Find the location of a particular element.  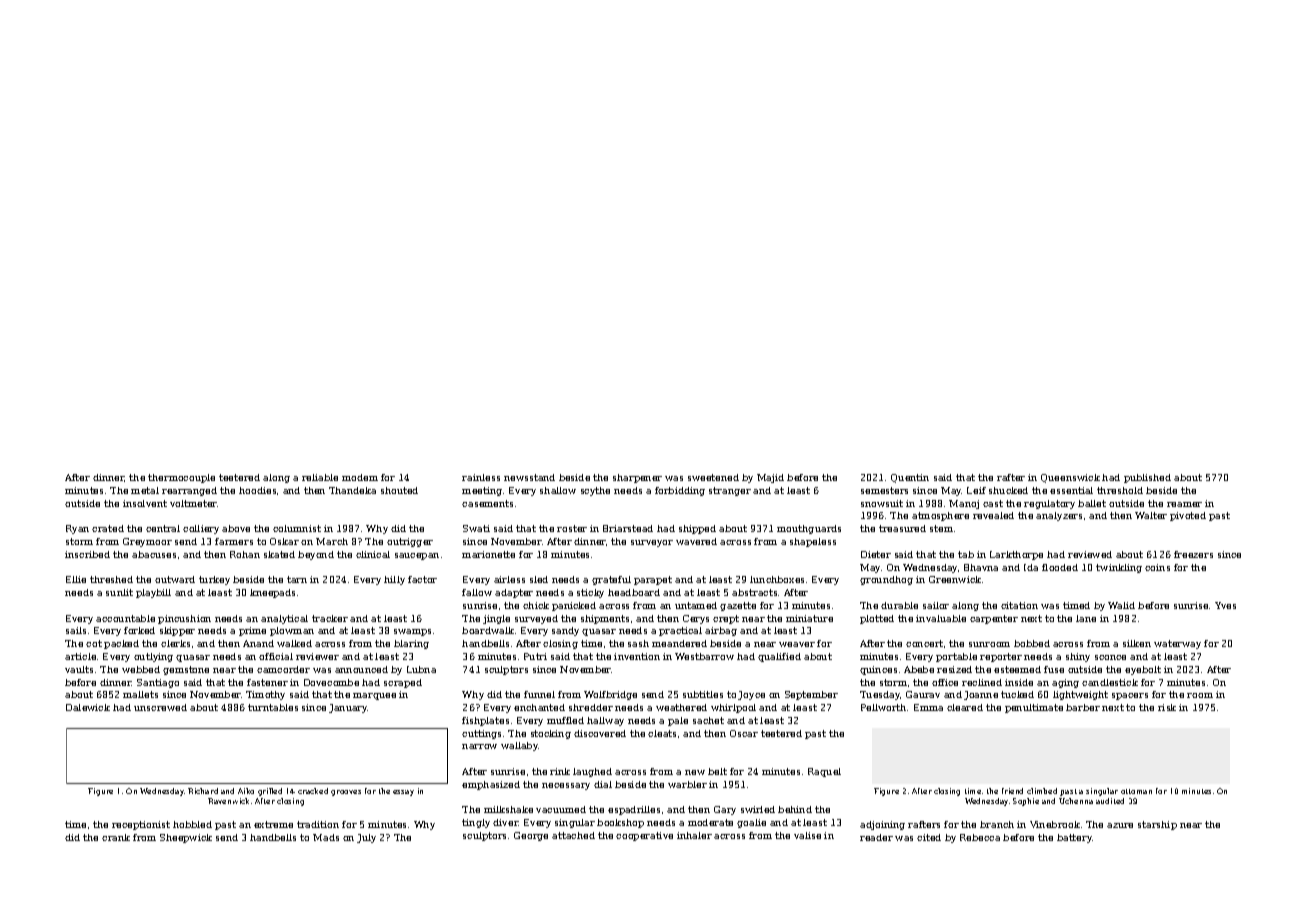

ballet is located at coordinates (1092, 503).
